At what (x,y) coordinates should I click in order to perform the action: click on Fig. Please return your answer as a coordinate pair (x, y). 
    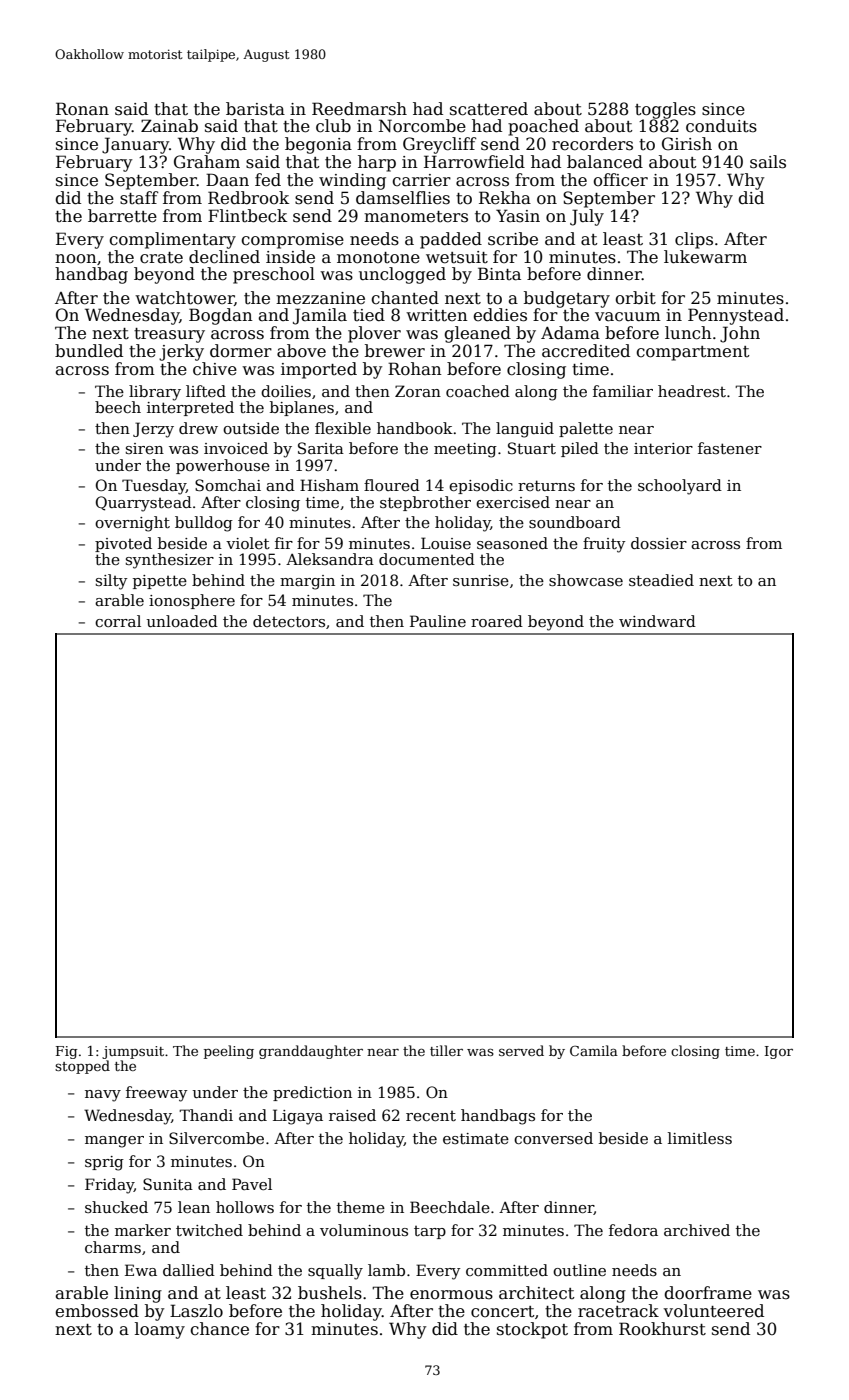
    Looking at the image, I should click on (66, 1052).
